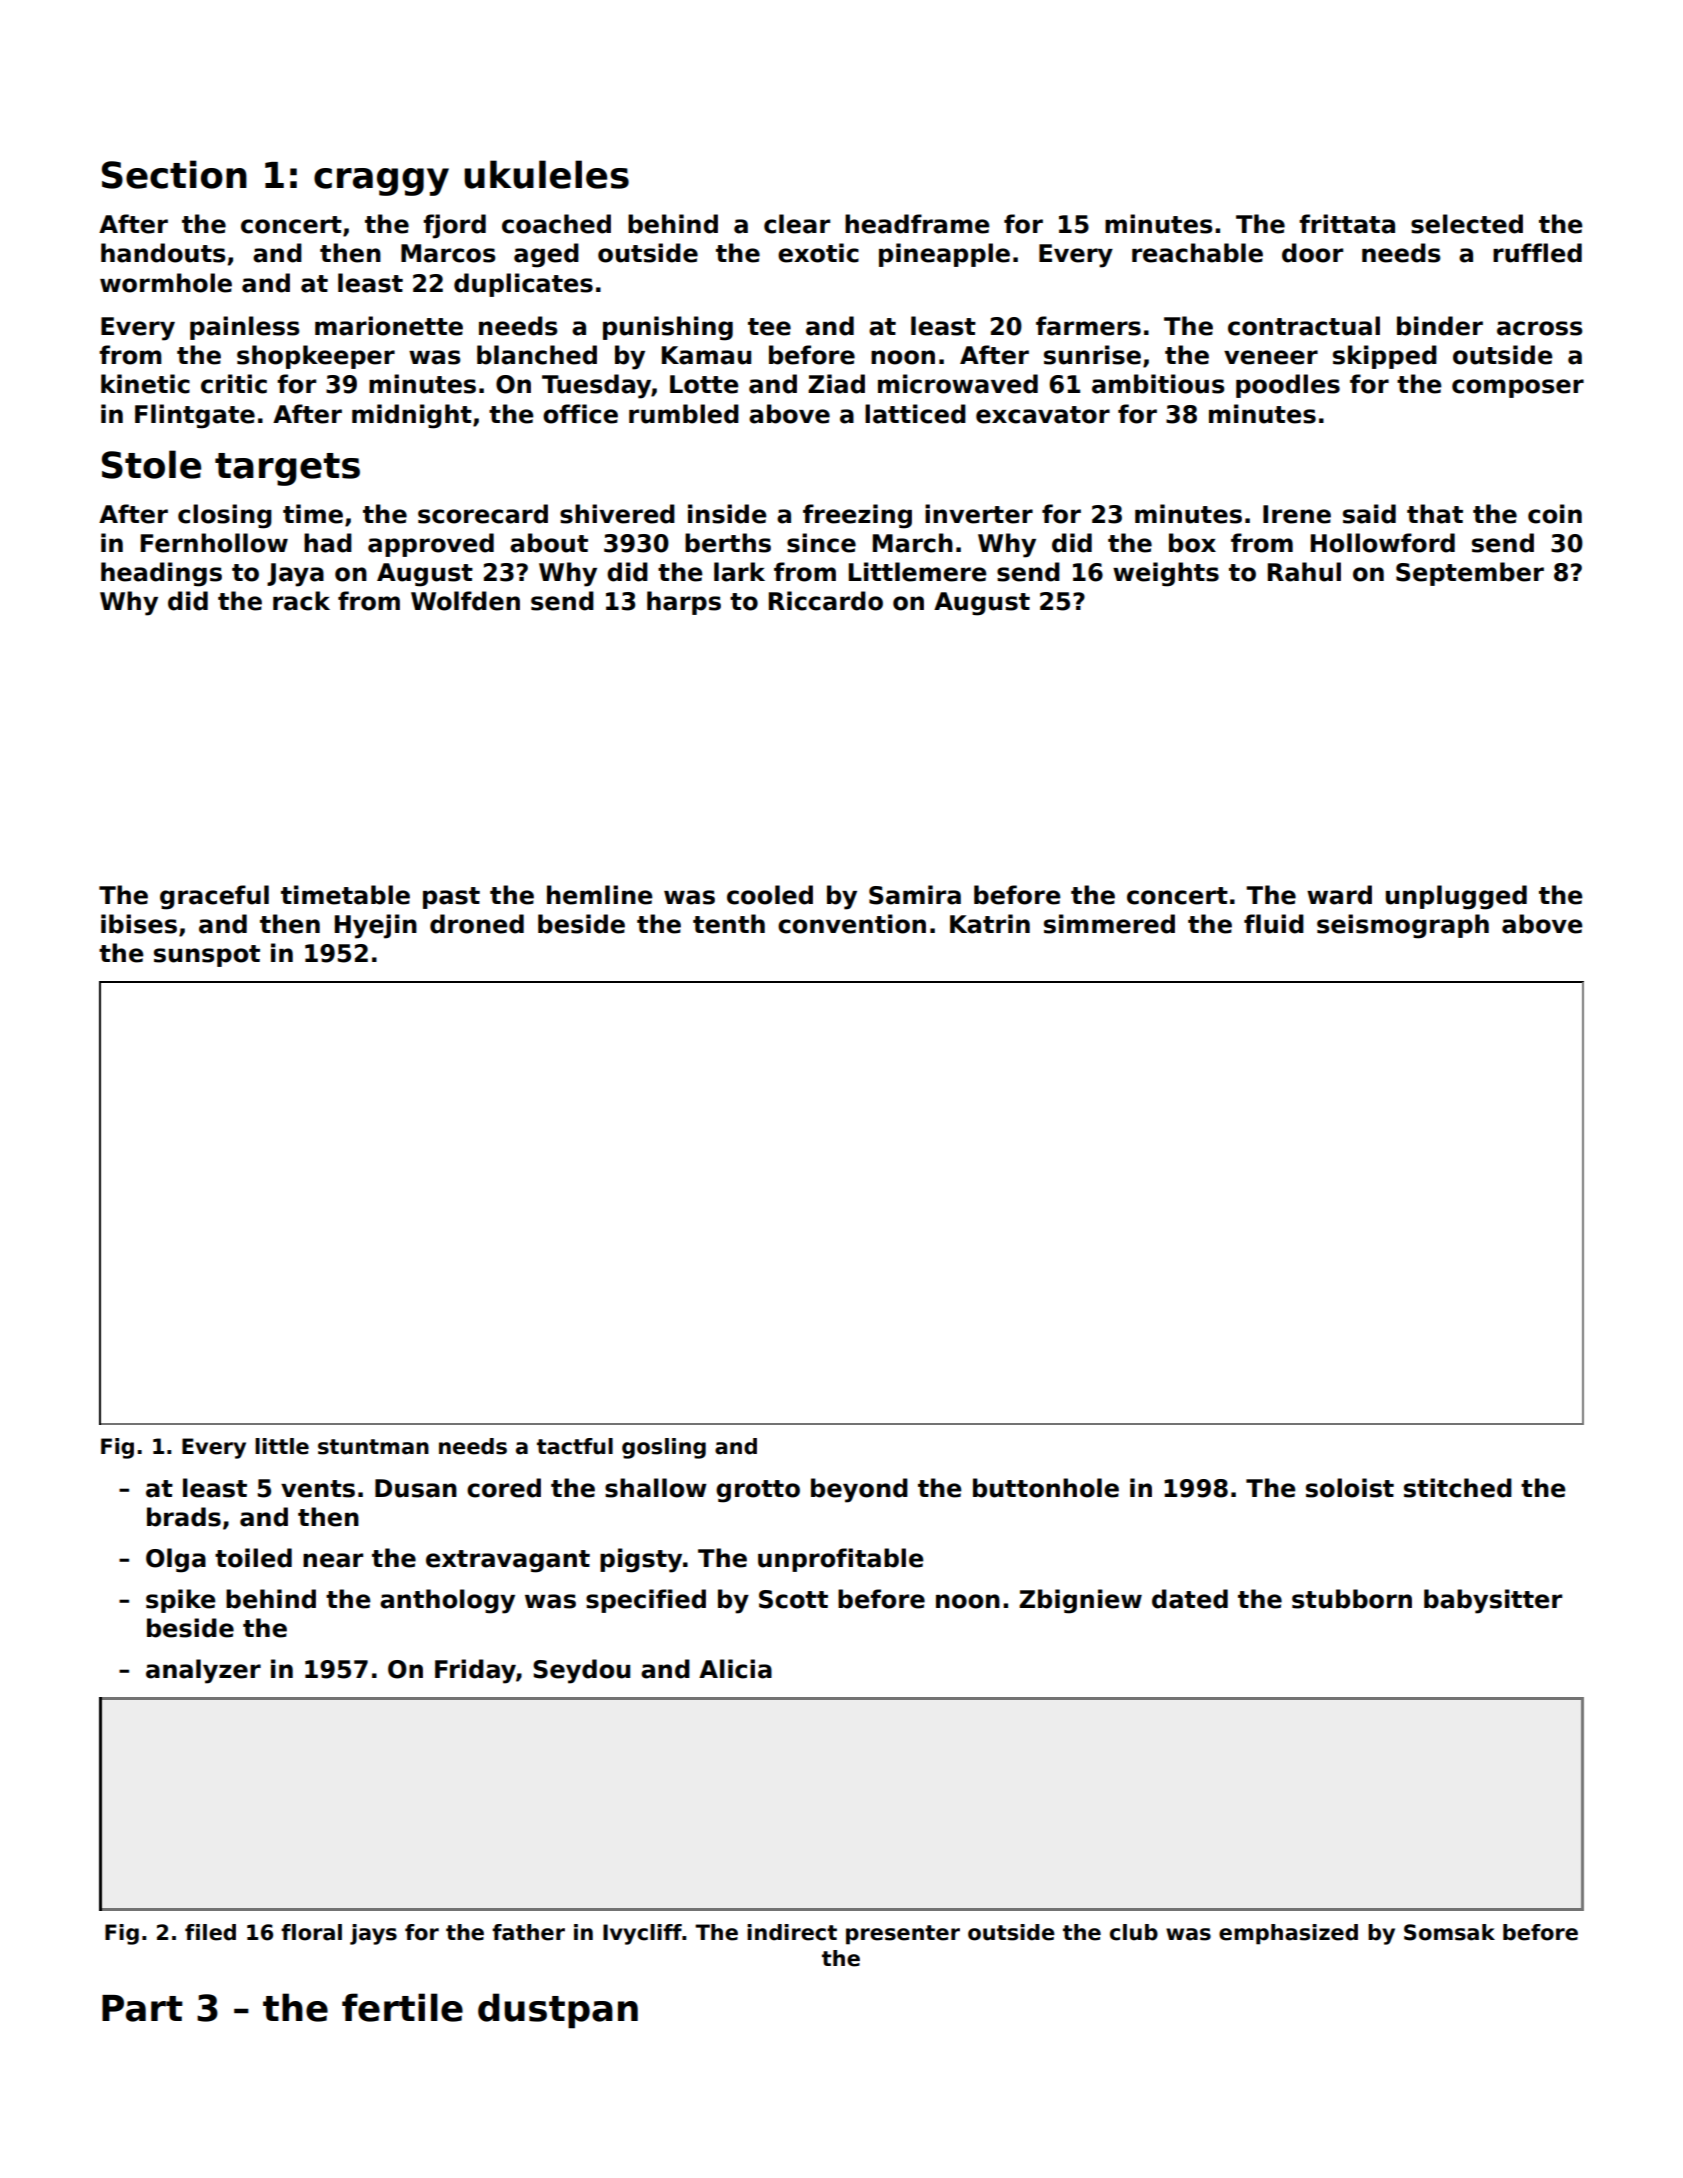  Describe the element at coordinates (174, 174) in the screenshot. I see `Section` at that location.
